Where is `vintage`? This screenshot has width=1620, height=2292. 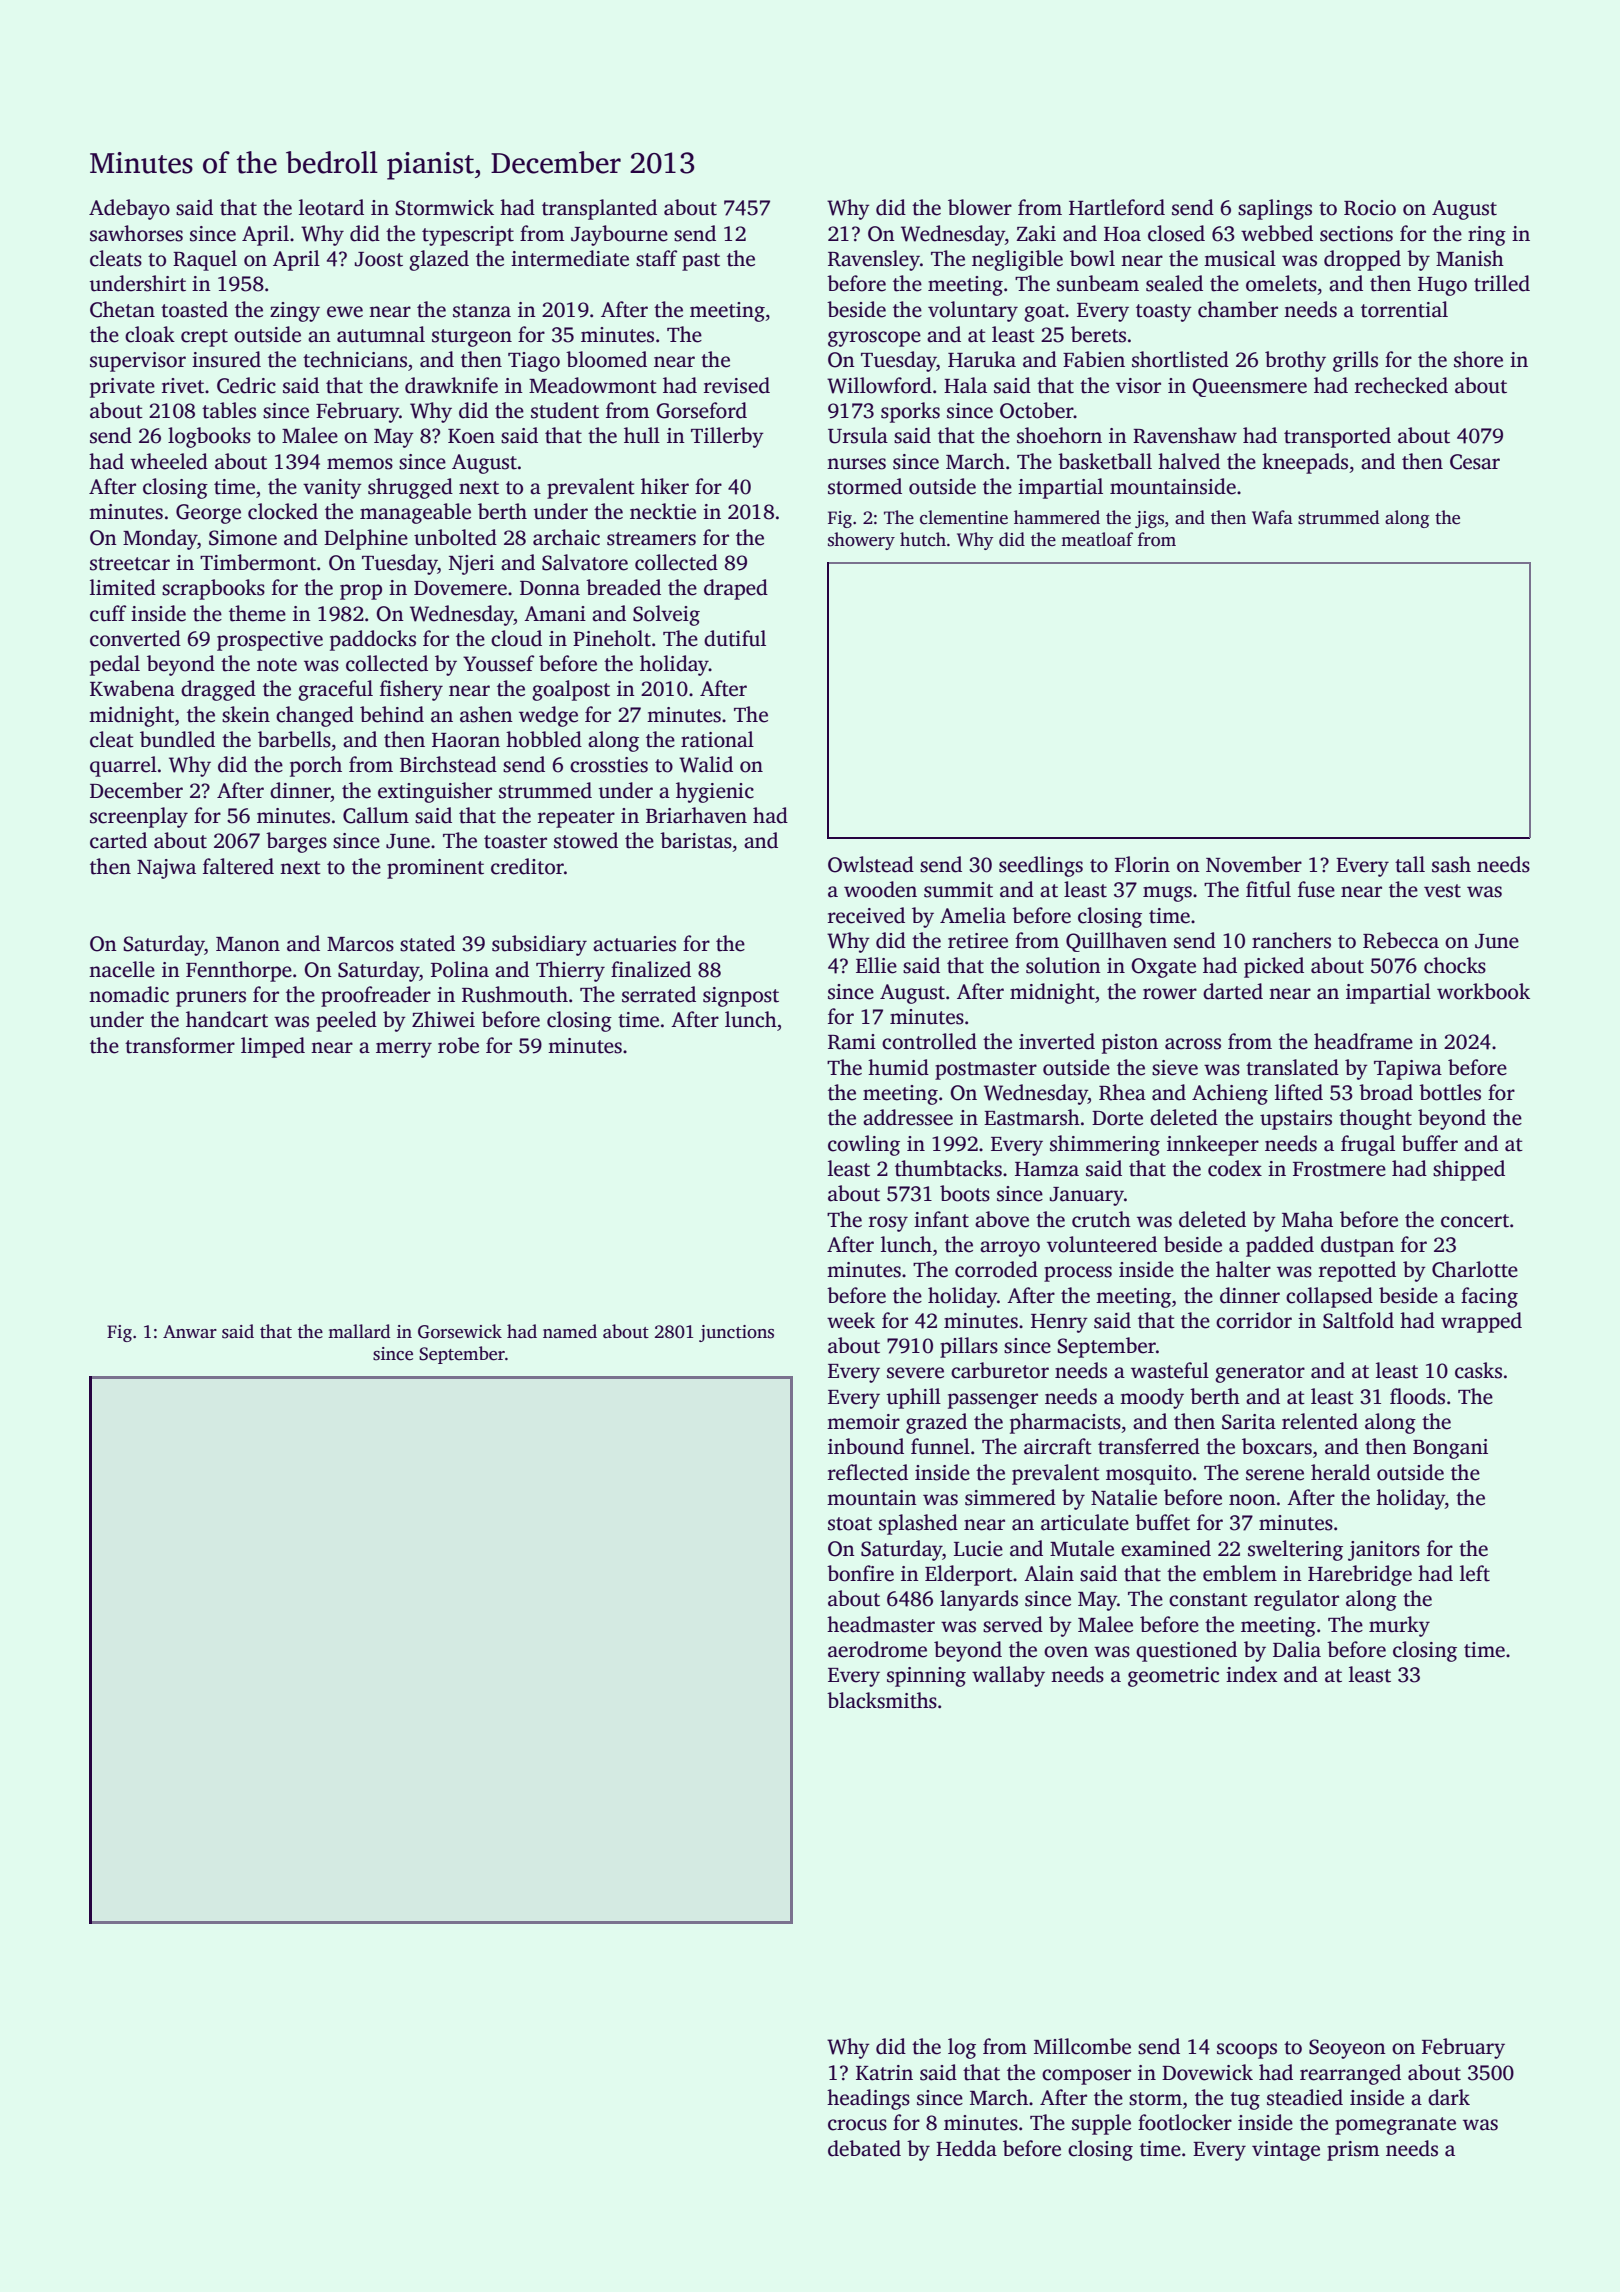 vintage is located at coordinates (1286, 2151).
